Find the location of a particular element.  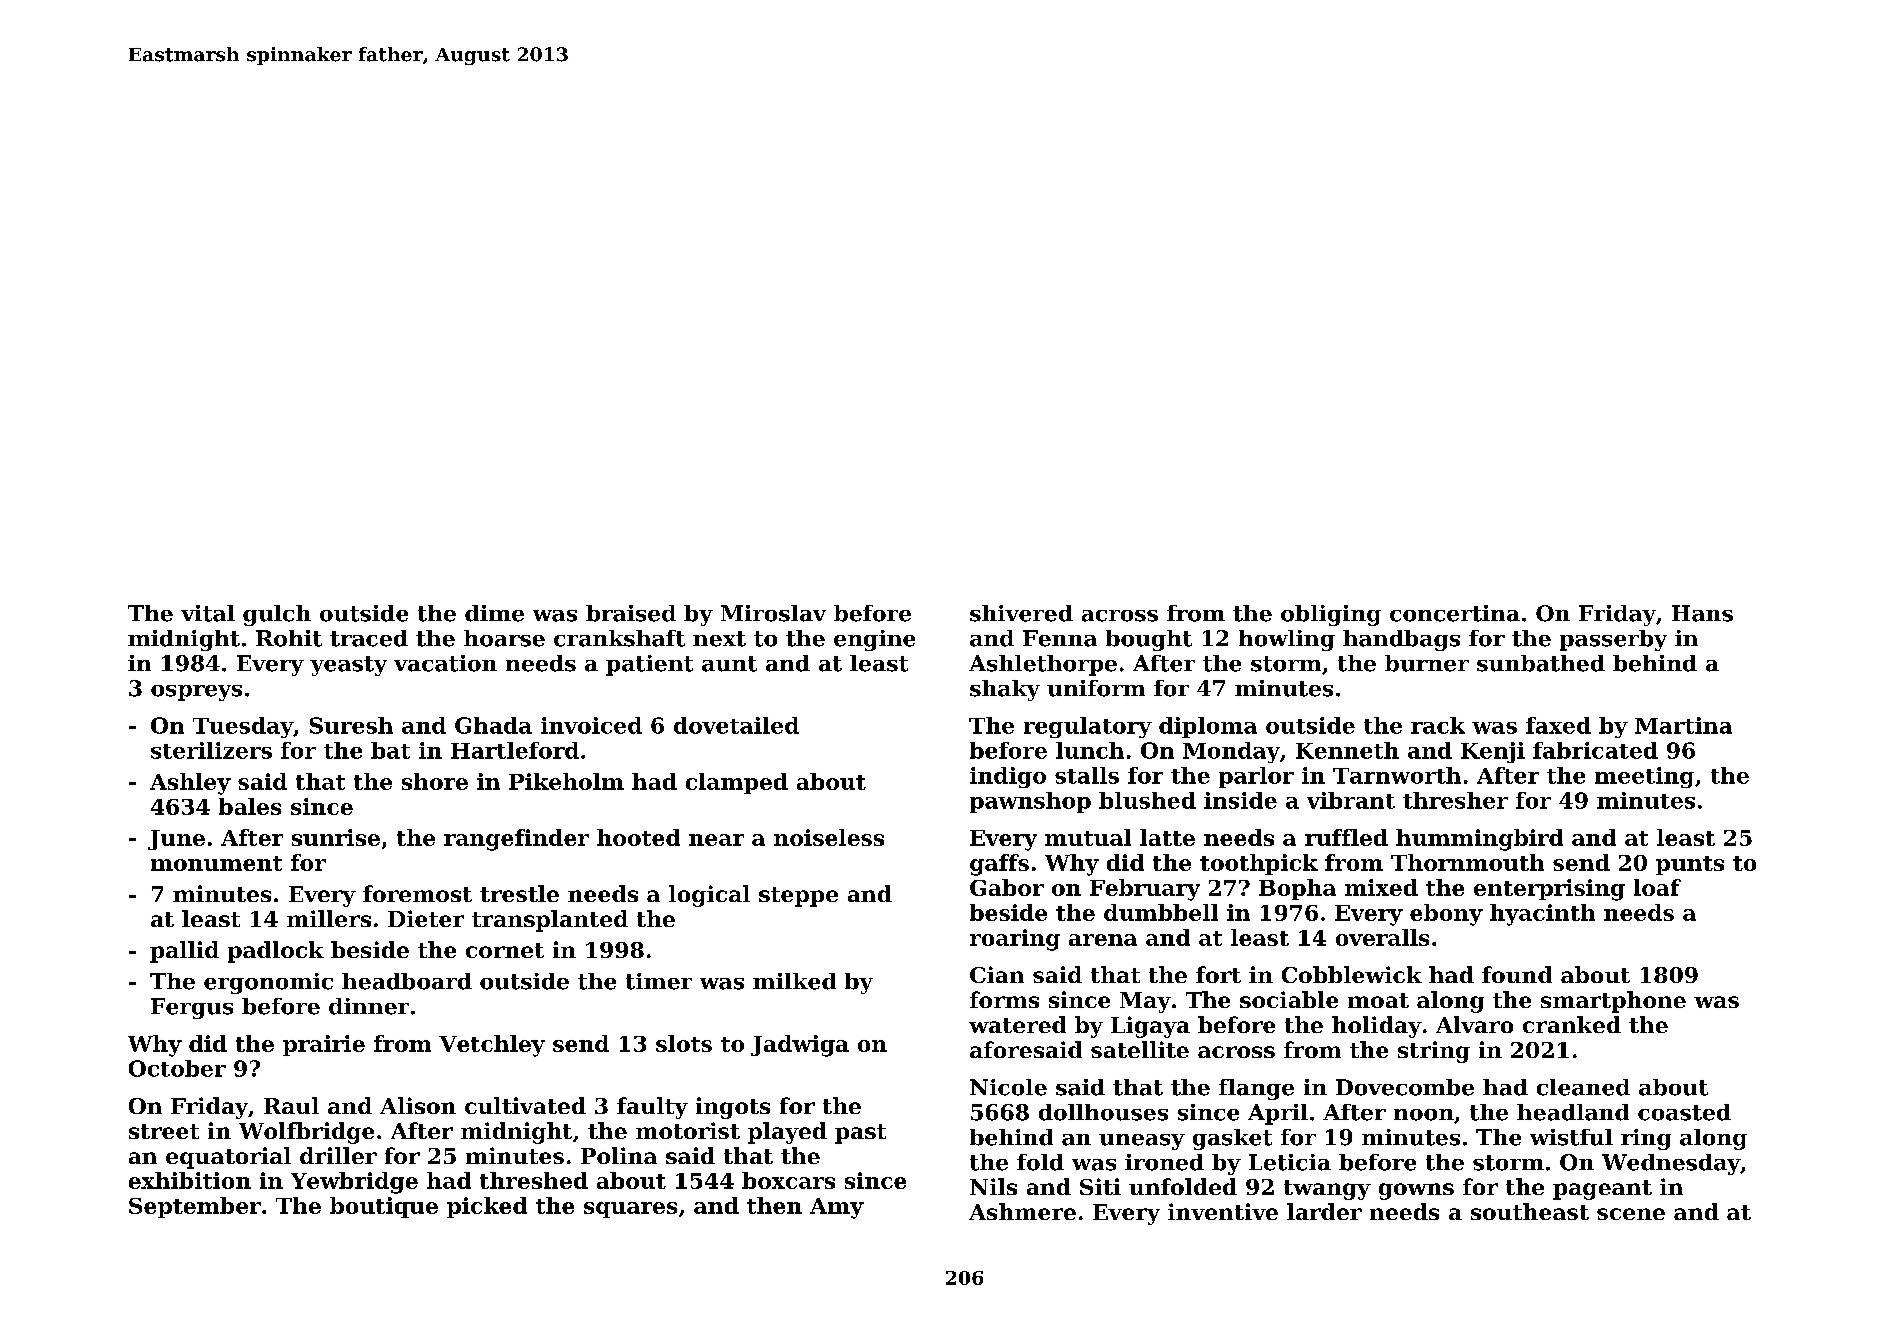

ruffled is located at coordinates (1346, 837).
